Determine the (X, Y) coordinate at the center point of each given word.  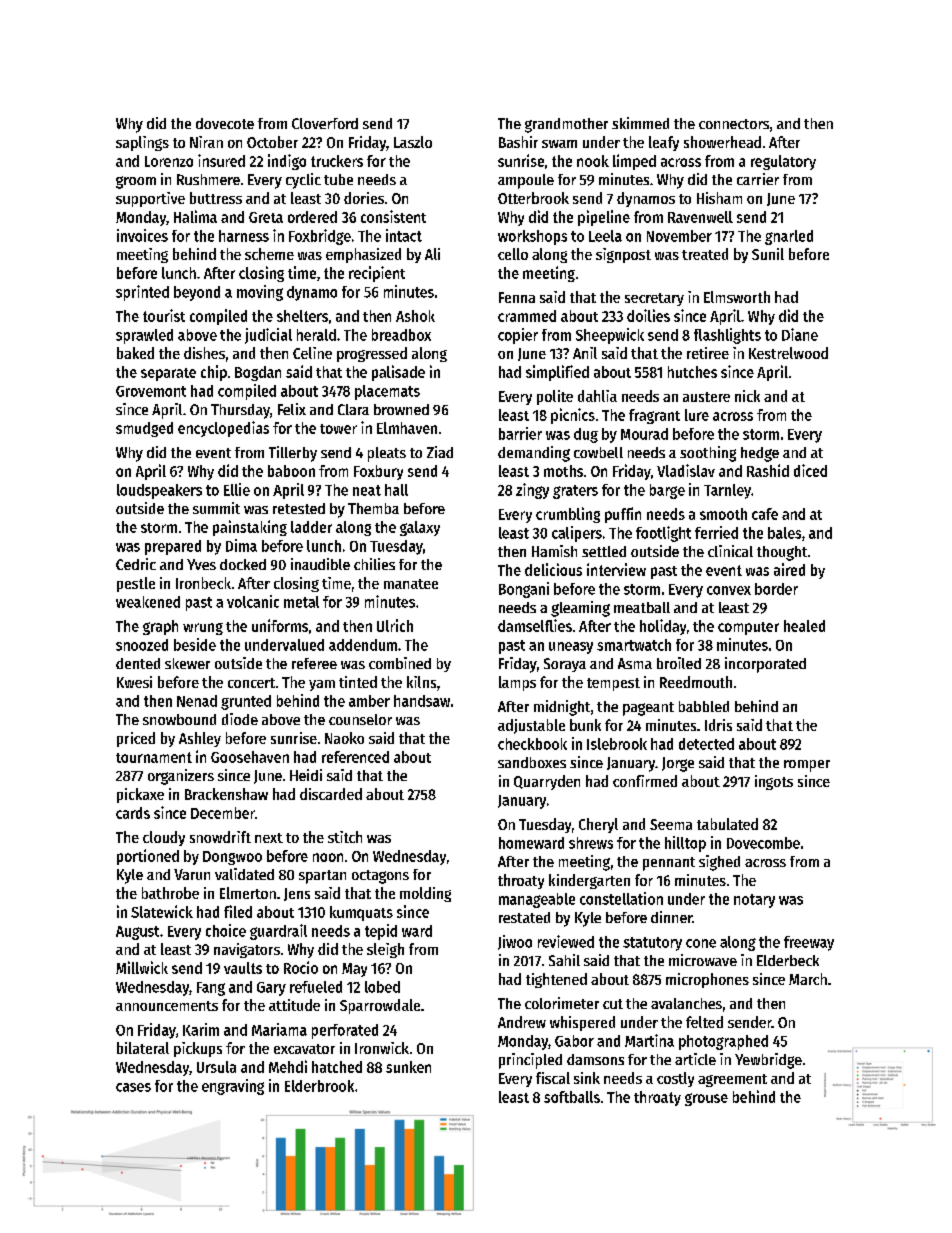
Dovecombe (763, 843)
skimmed (640, 123)
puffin (623, 515)
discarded (331, 794)
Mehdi (288, 1066)
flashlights (727, 336)
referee (314, 663)
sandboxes (532, 762)
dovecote (225, 123)
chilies (374, 564)
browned (401, 409)
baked (135, 353)
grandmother (566, 125)
